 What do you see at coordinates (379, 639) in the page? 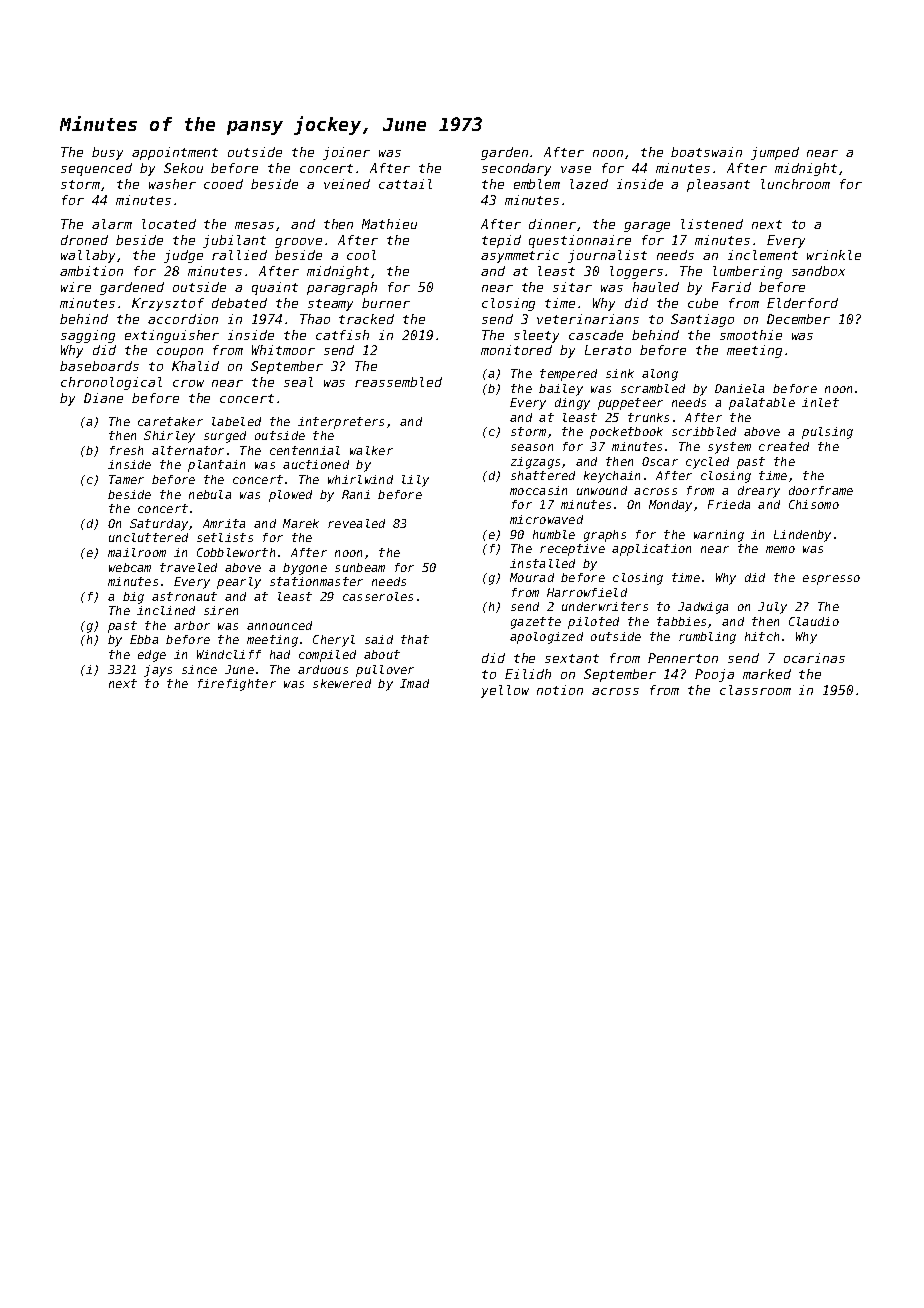
I see `said` at bounding box center [379, 639].
